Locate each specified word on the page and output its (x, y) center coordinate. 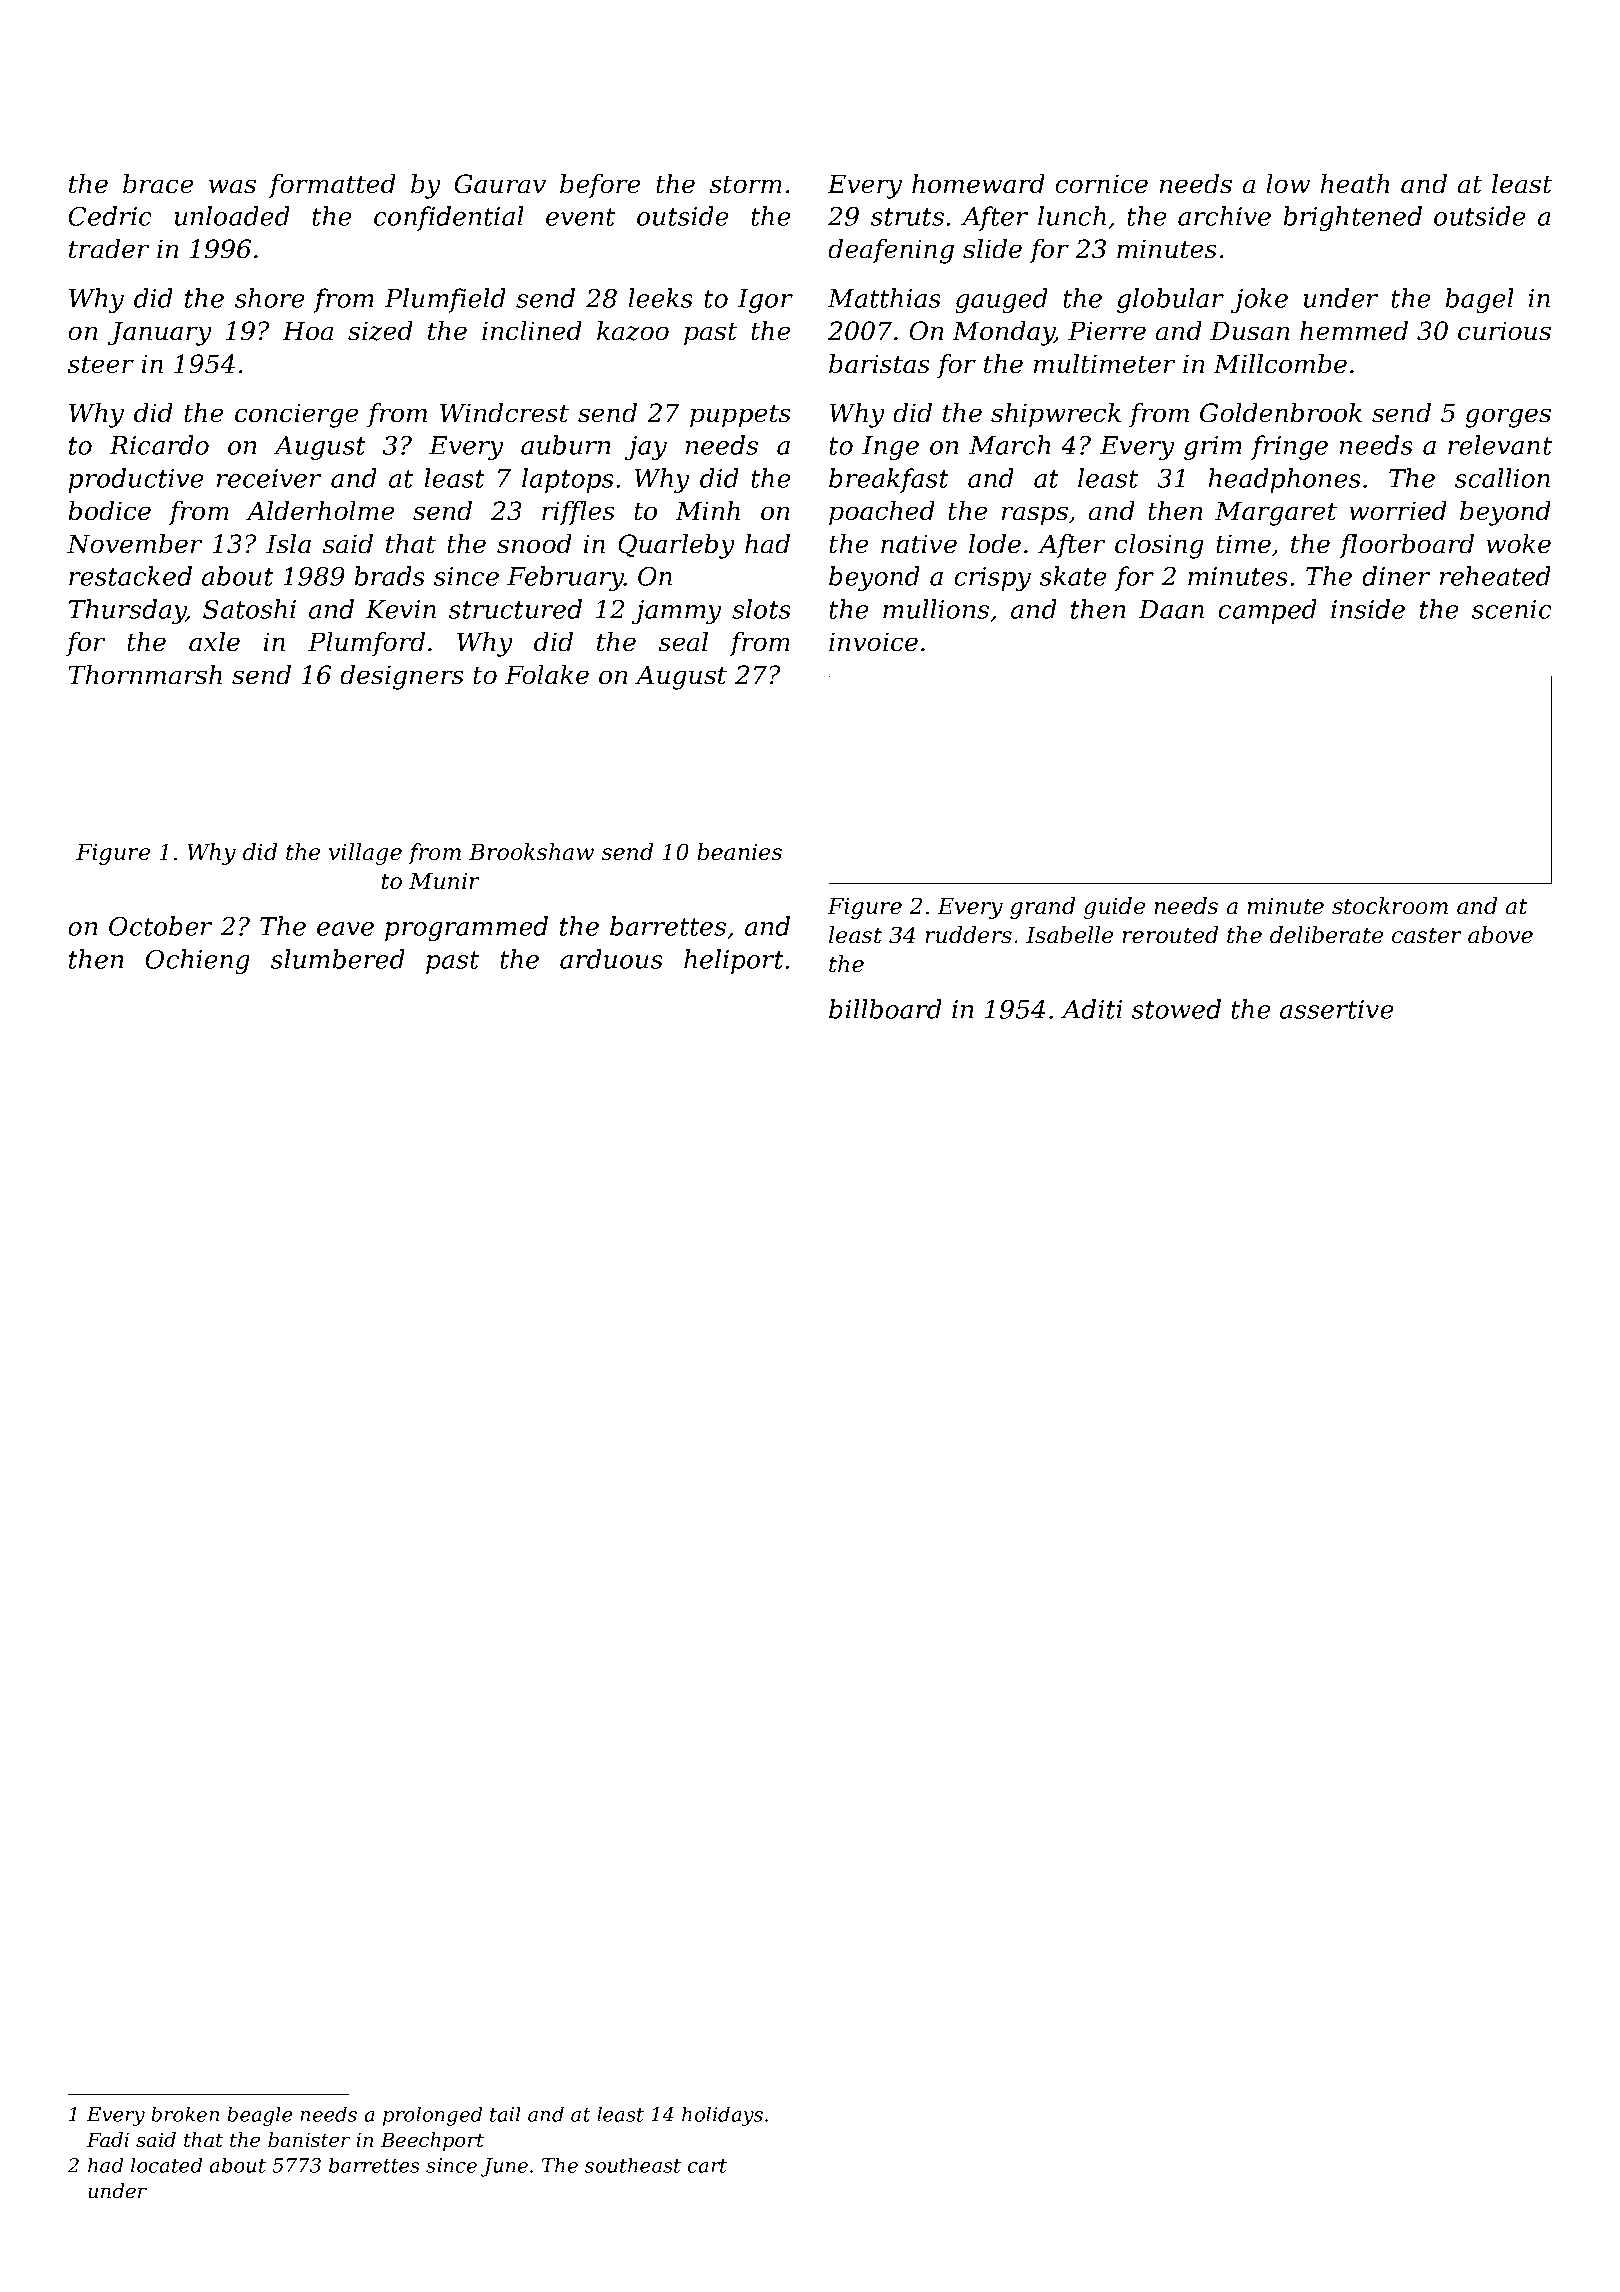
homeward (978, 184)
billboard (885, 1009)
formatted (332, 186)
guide (1114, 908)
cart (707, 2166)
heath (1355, 184)
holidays (722, 2116)
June (504, 2167)
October (160, 926)
